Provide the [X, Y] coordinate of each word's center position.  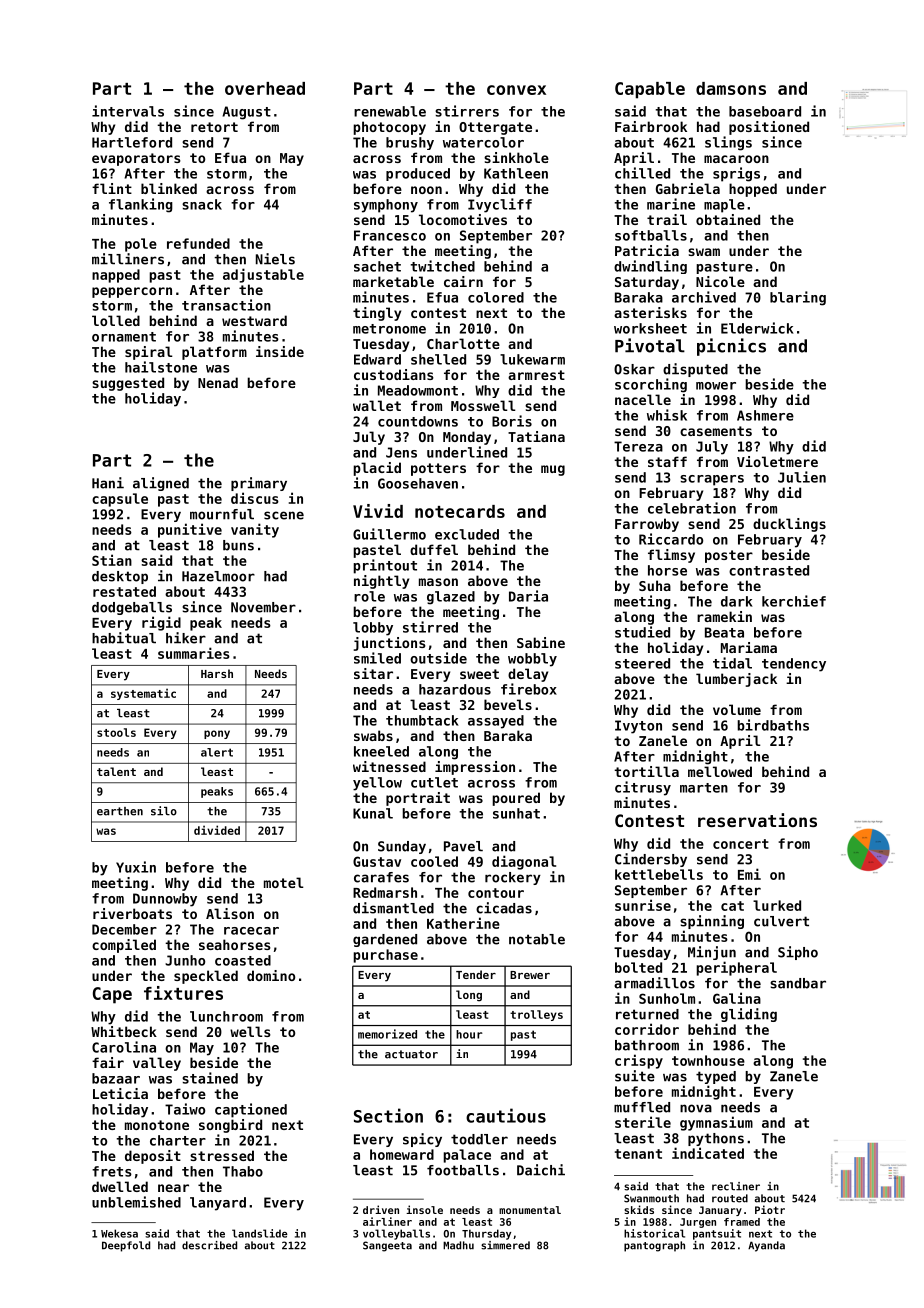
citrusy [643, 788]
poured [516, 799]
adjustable [263, 275]
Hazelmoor [218, 576]
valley [157, 1064]
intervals [128, 111]
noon [426, 190]
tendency [794, 665]
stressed [222, 1155]
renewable [390, 111]
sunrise [643, 905]
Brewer [530, 975]
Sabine [541, 642]
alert [217, 752]
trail [667, 219]
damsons [731, 88]
